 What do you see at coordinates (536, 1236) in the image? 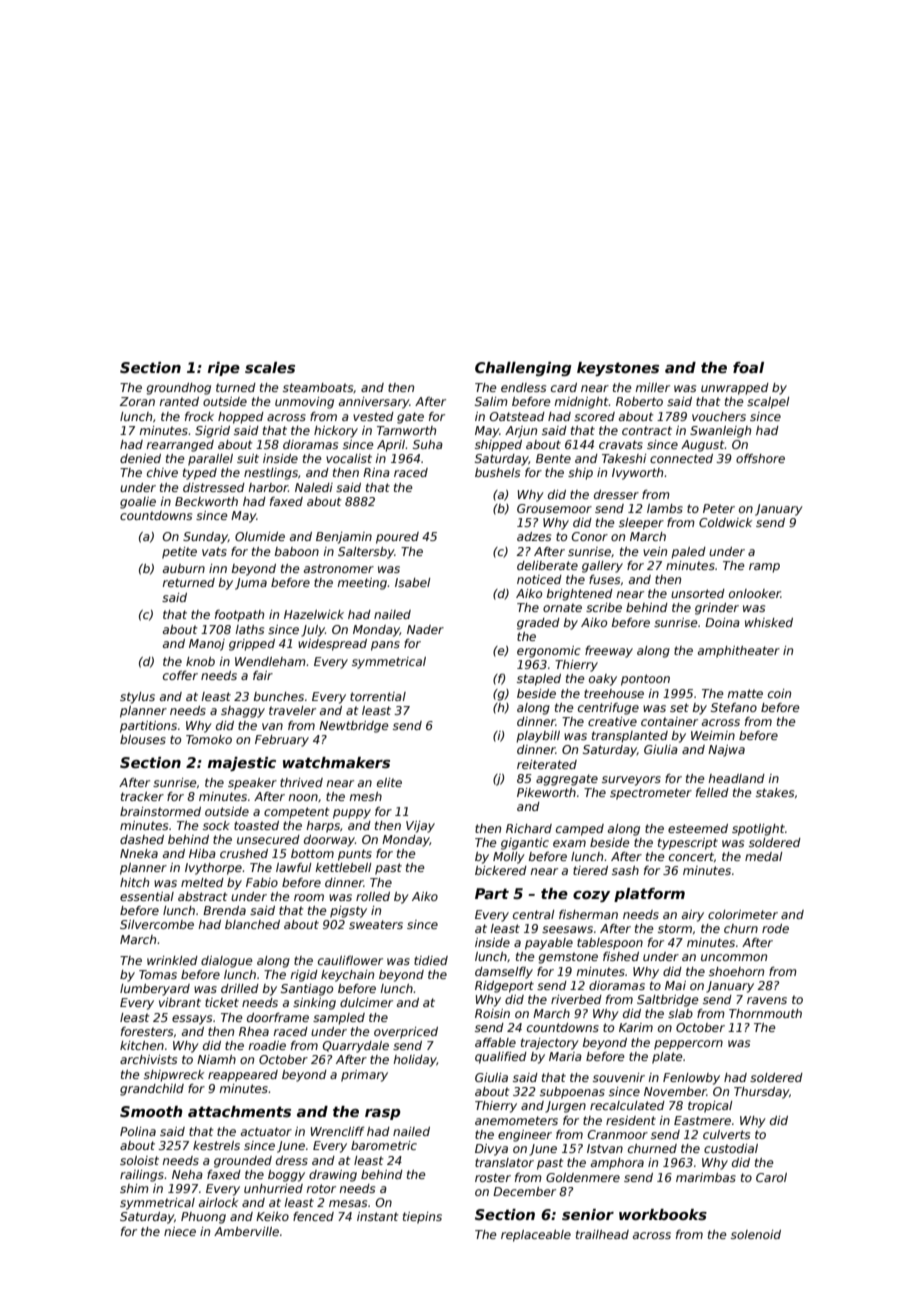
I see `replaceable` at bounding box center [536, 1236].
